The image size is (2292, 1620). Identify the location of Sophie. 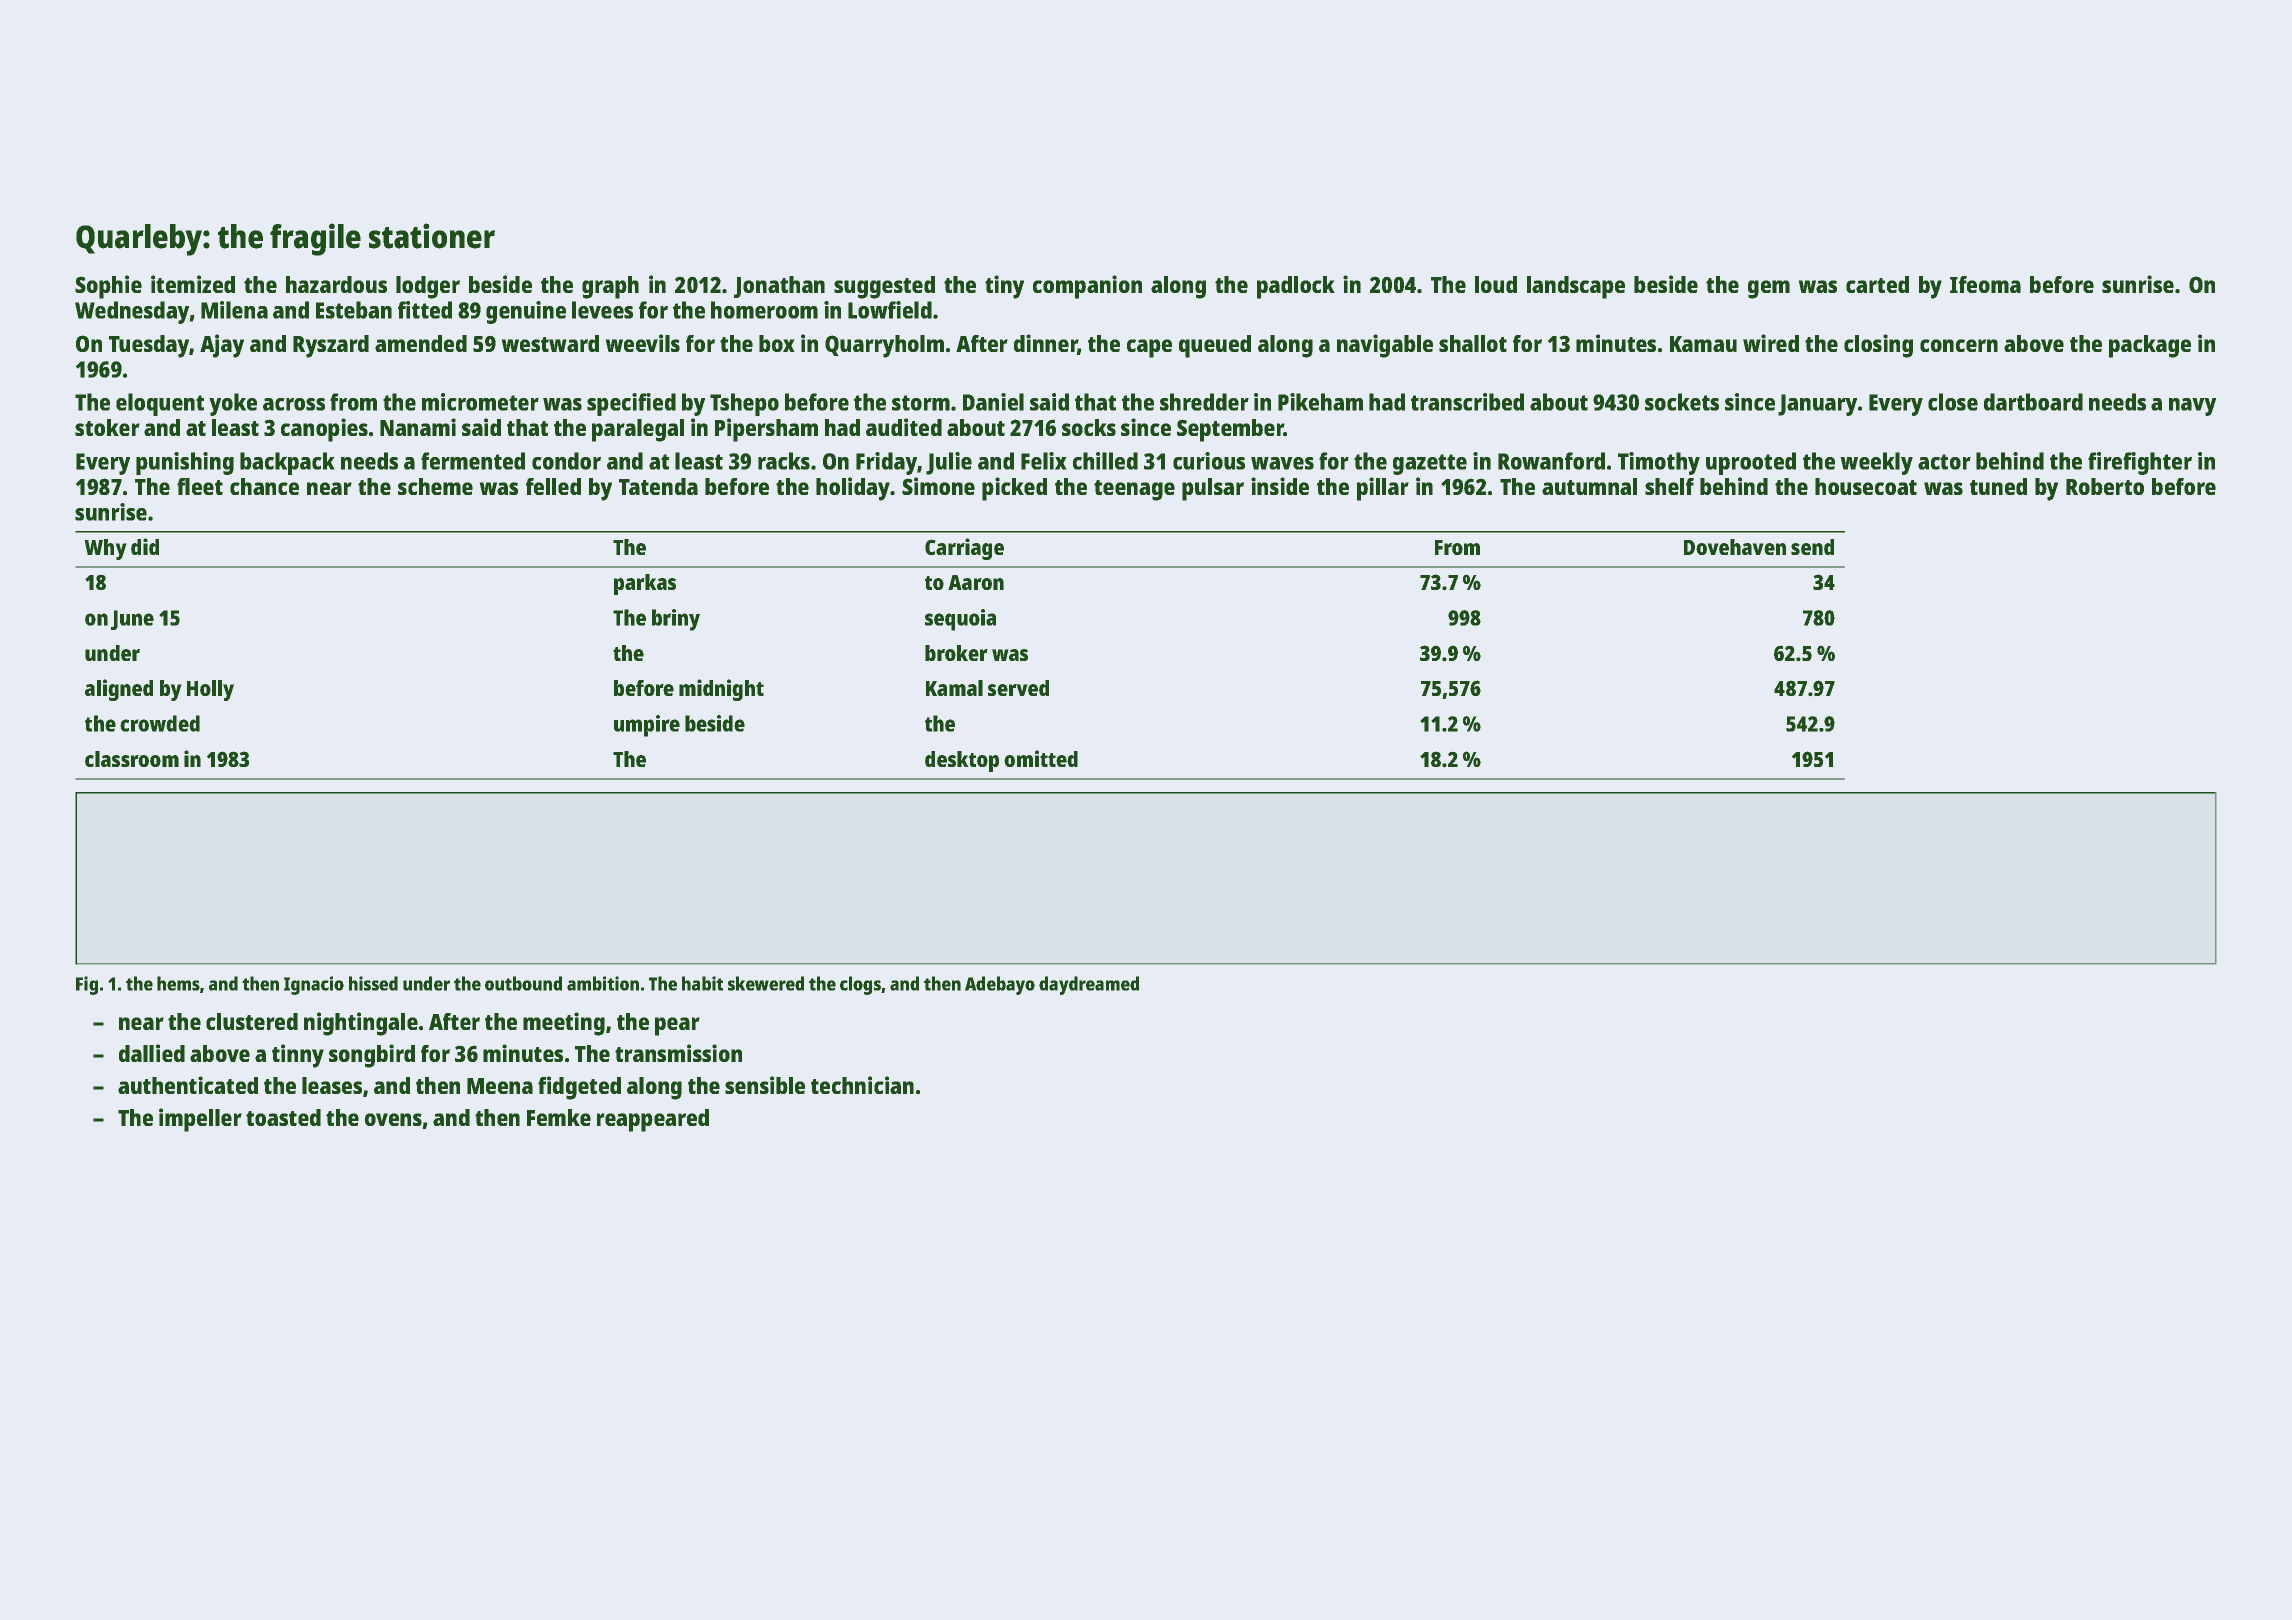
(108, 287).
